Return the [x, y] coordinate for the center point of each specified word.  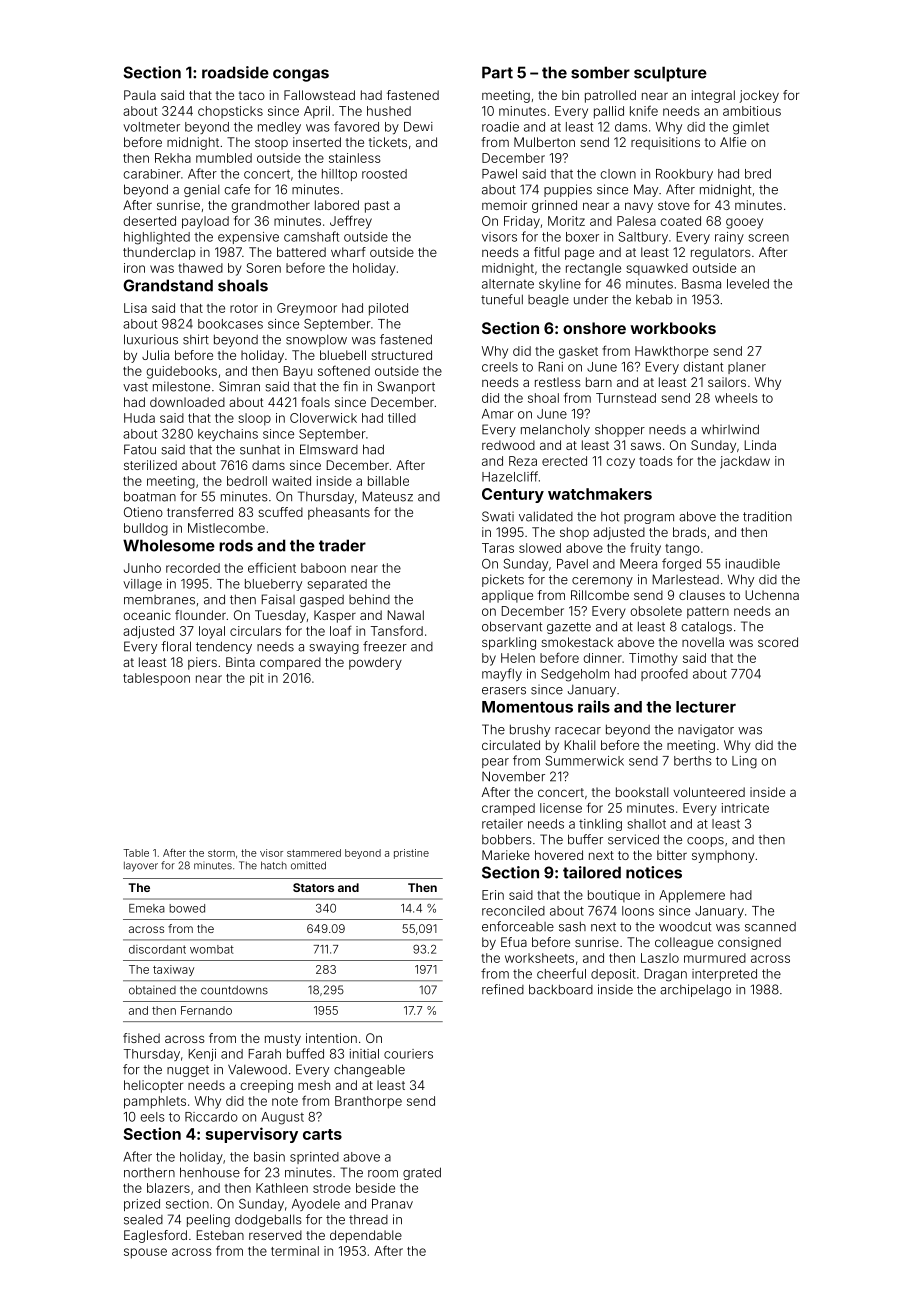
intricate [745, 808]
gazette [569, 628]
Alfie [733, 142]
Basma [701, 284]
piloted [388, 309]
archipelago [695, 990]
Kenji [202, 1055]
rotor [244, 308]
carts [322, 1134]
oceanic [147, 615]
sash [572, 926]
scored [778, 642]
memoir [504, 205]
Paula [140, 95]
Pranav [392, 1204]
